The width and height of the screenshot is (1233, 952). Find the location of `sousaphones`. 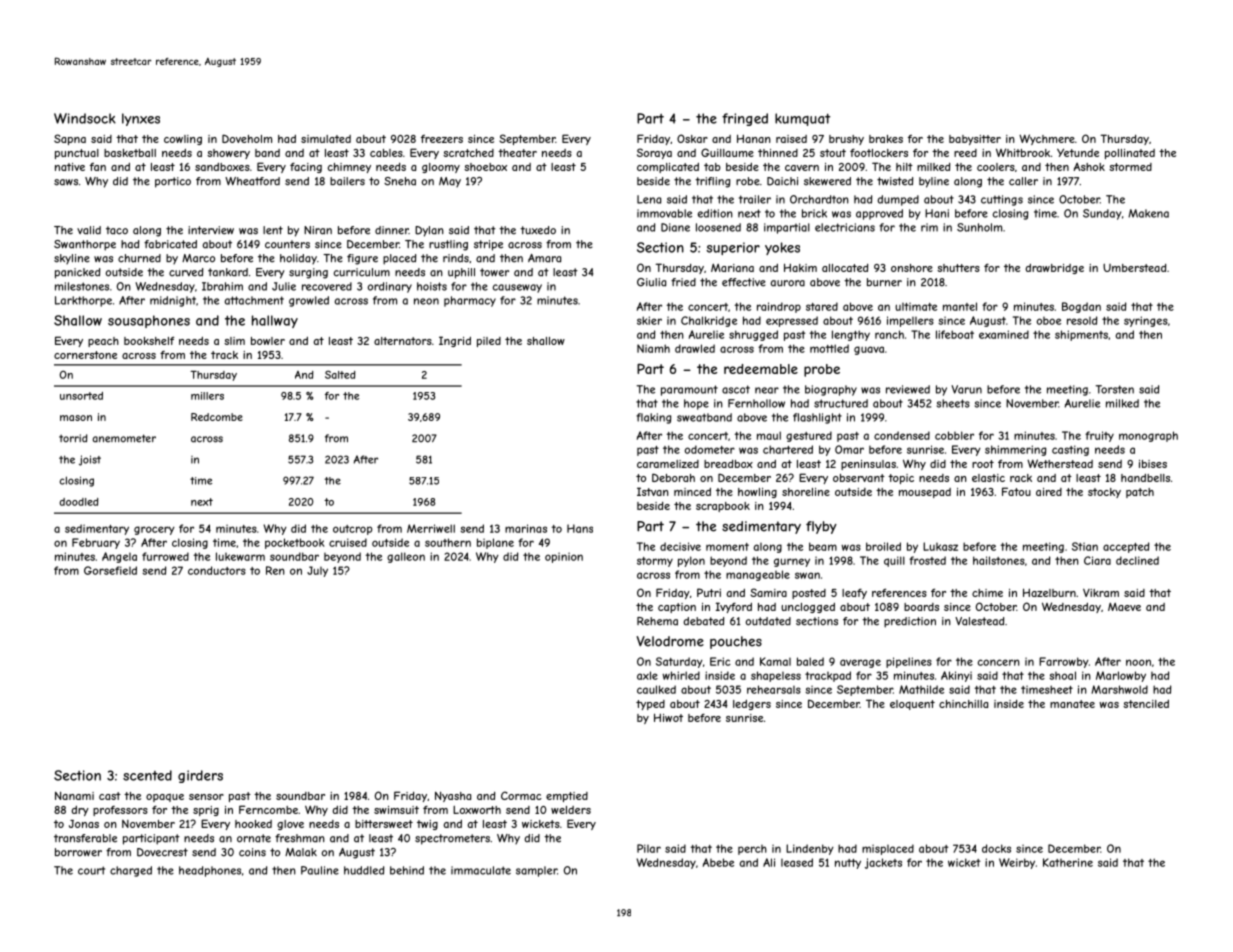

sousaphones is located at coordinates (149, 321).
